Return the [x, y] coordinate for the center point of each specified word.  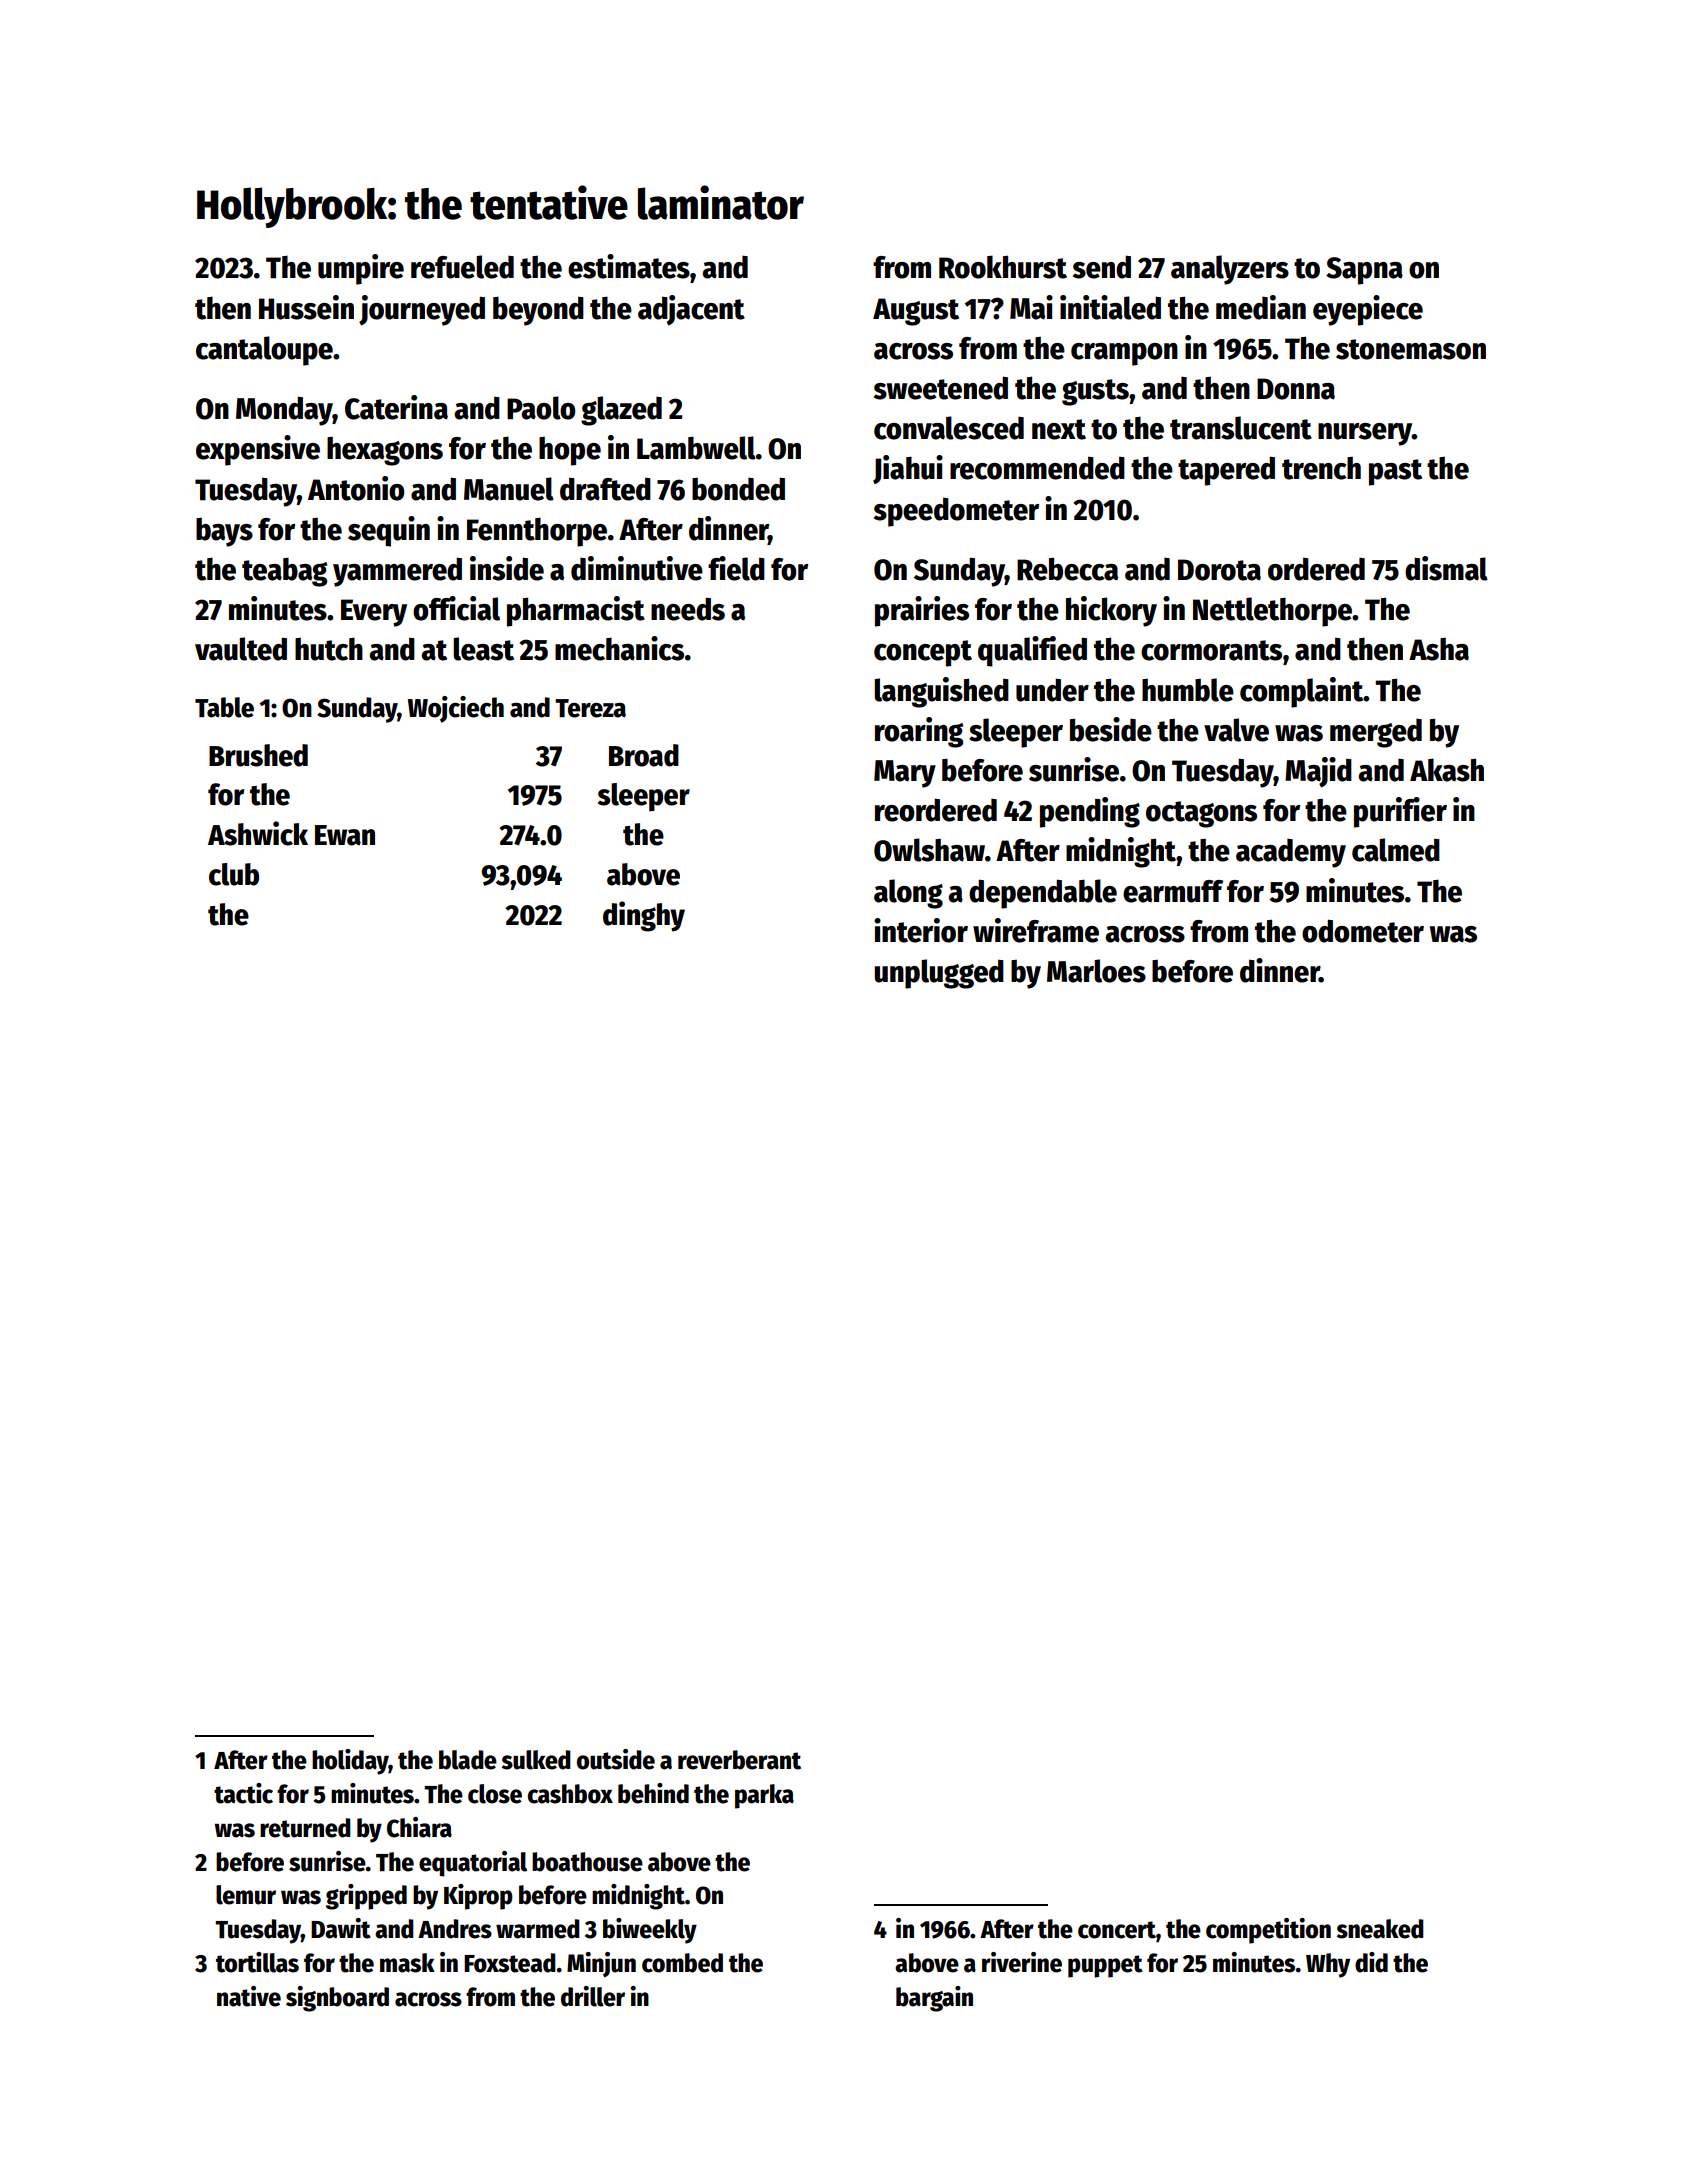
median [1261, 307]
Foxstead [510, 1963]
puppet [1105, 1966]
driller [593, 1996]
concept [923, 653]
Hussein [306, 307]
